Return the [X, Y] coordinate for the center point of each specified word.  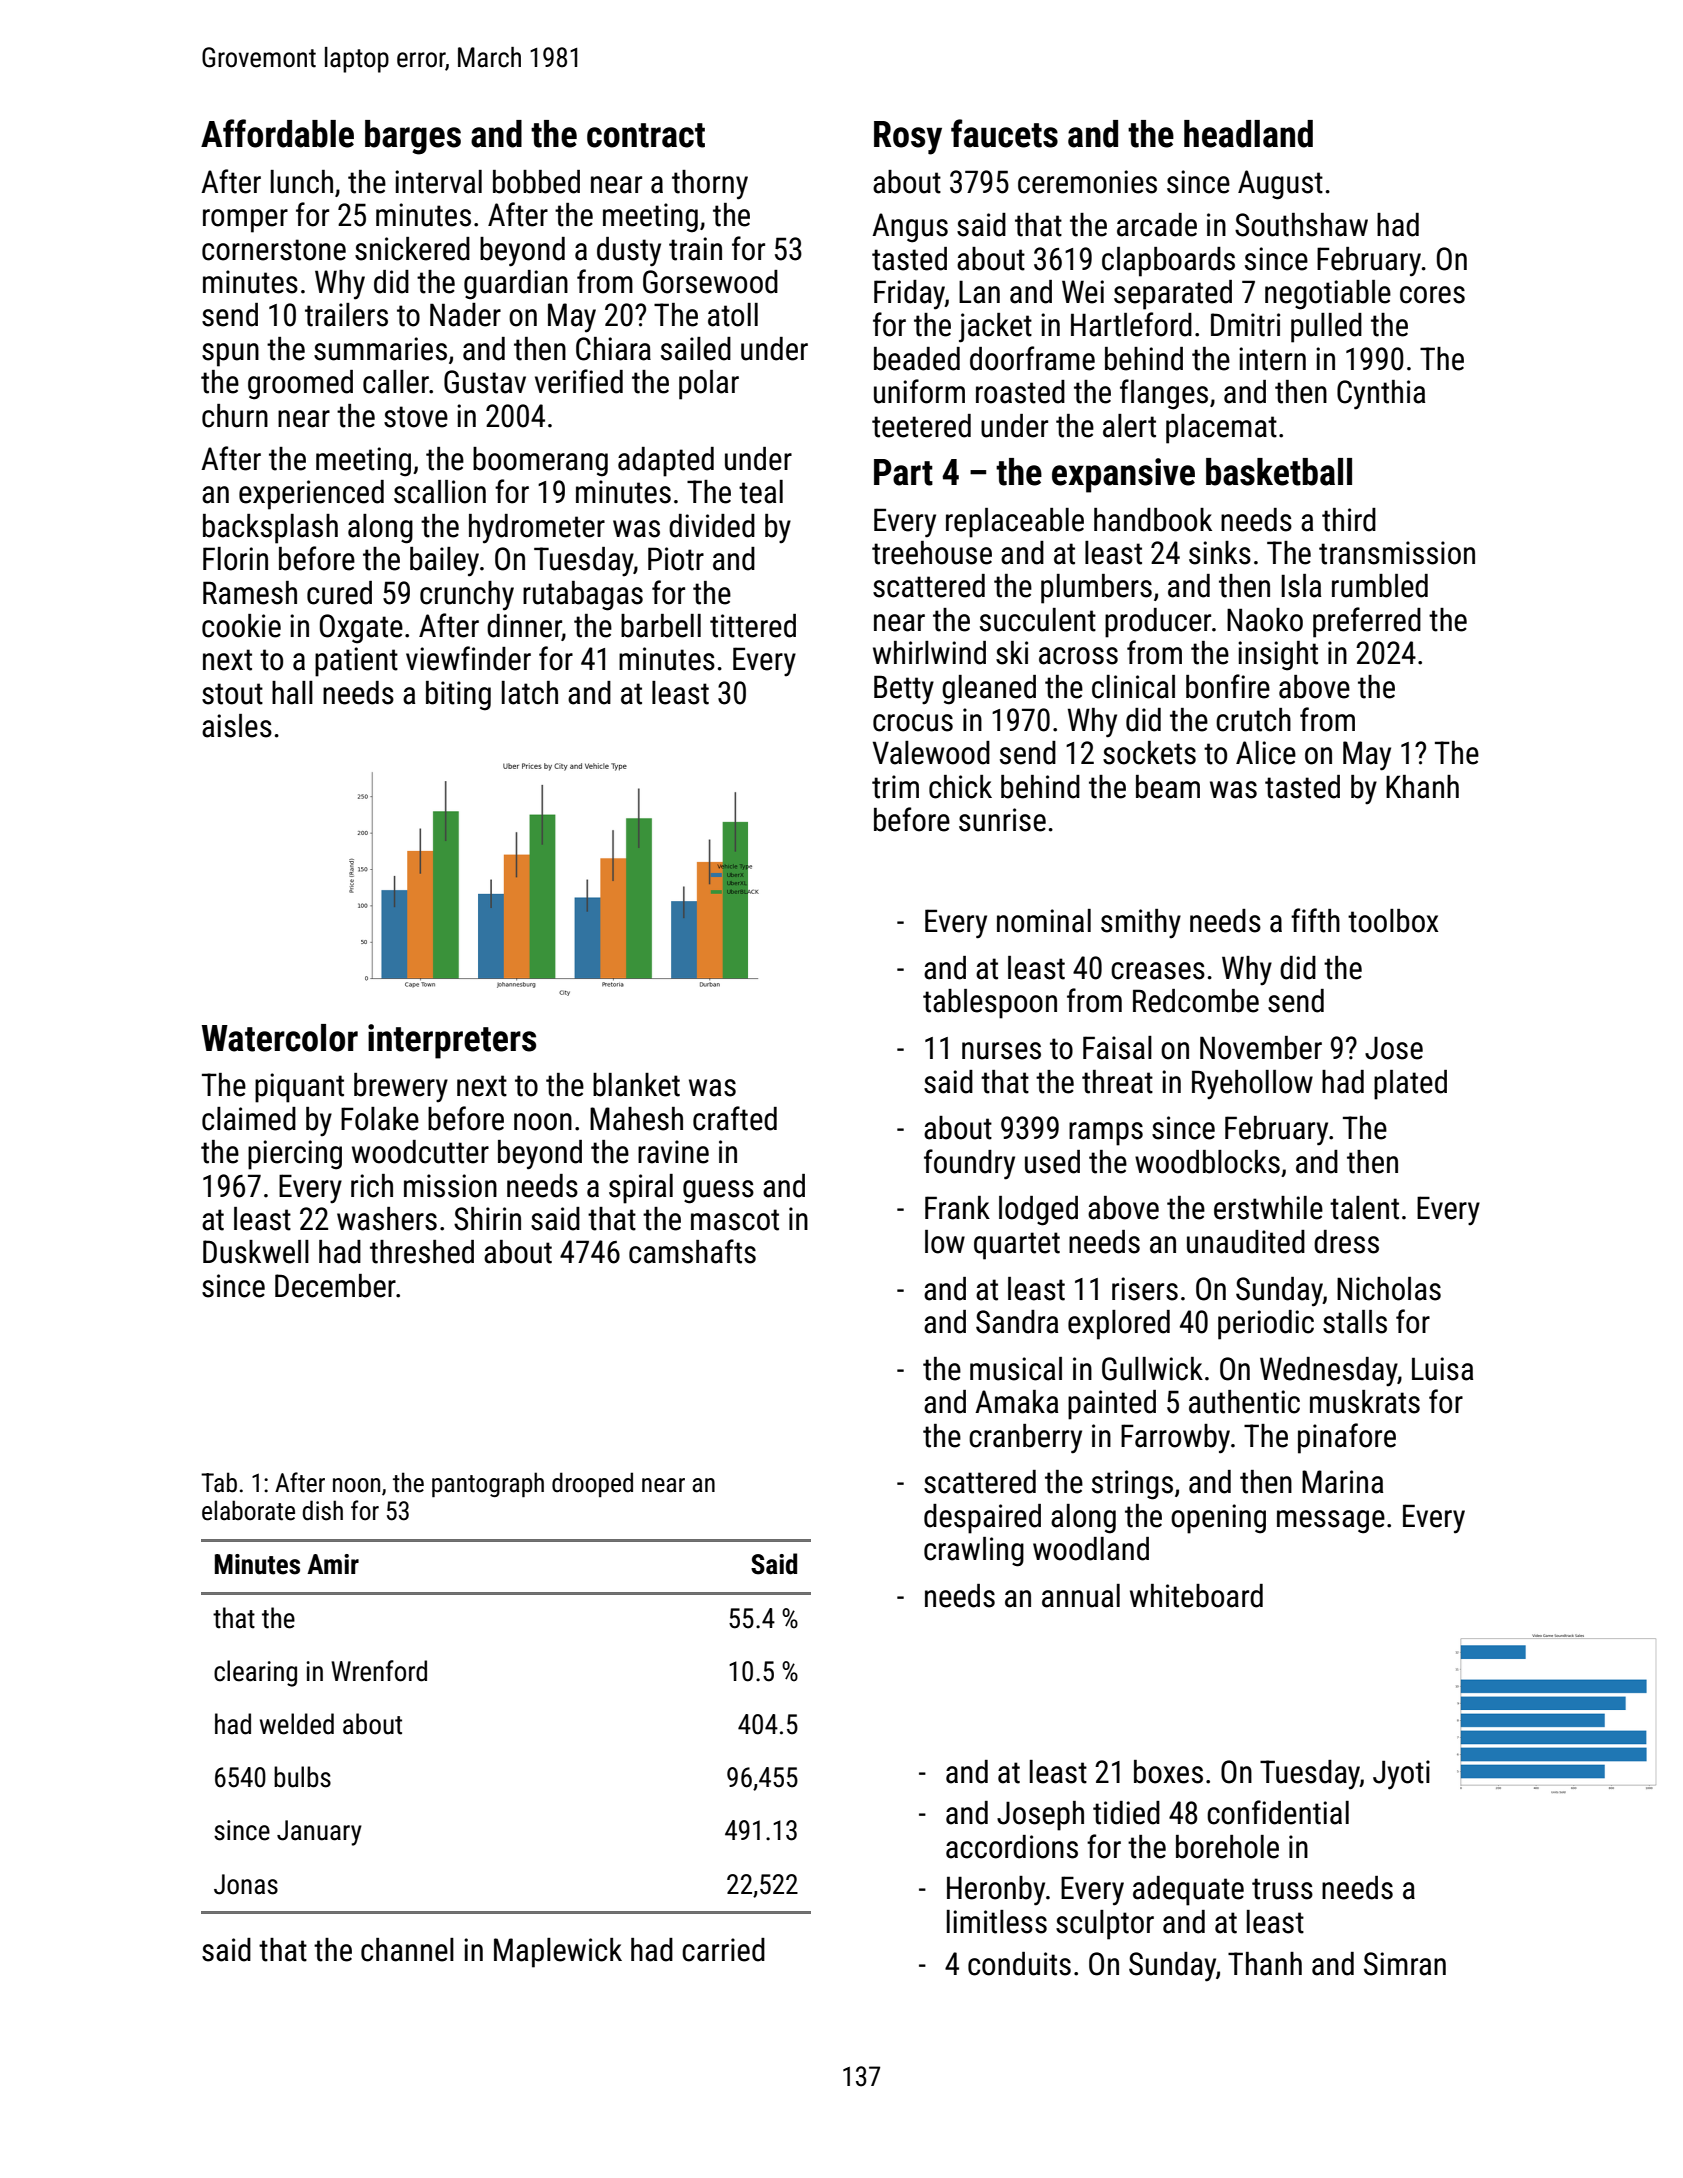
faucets [1004, 133]
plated [1410, 1085]
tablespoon [990, 1004]
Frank [957, 1208]
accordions [1012, 1847]
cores [1432, 295]
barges [413, 137]
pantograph [488, 1484]
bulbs [302, 1777]
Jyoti [1401, 1775]
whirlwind [929, 653]
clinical [1133, 687]
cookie [241, 626]
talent [1364, 1208]
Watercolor [280, 1038]
